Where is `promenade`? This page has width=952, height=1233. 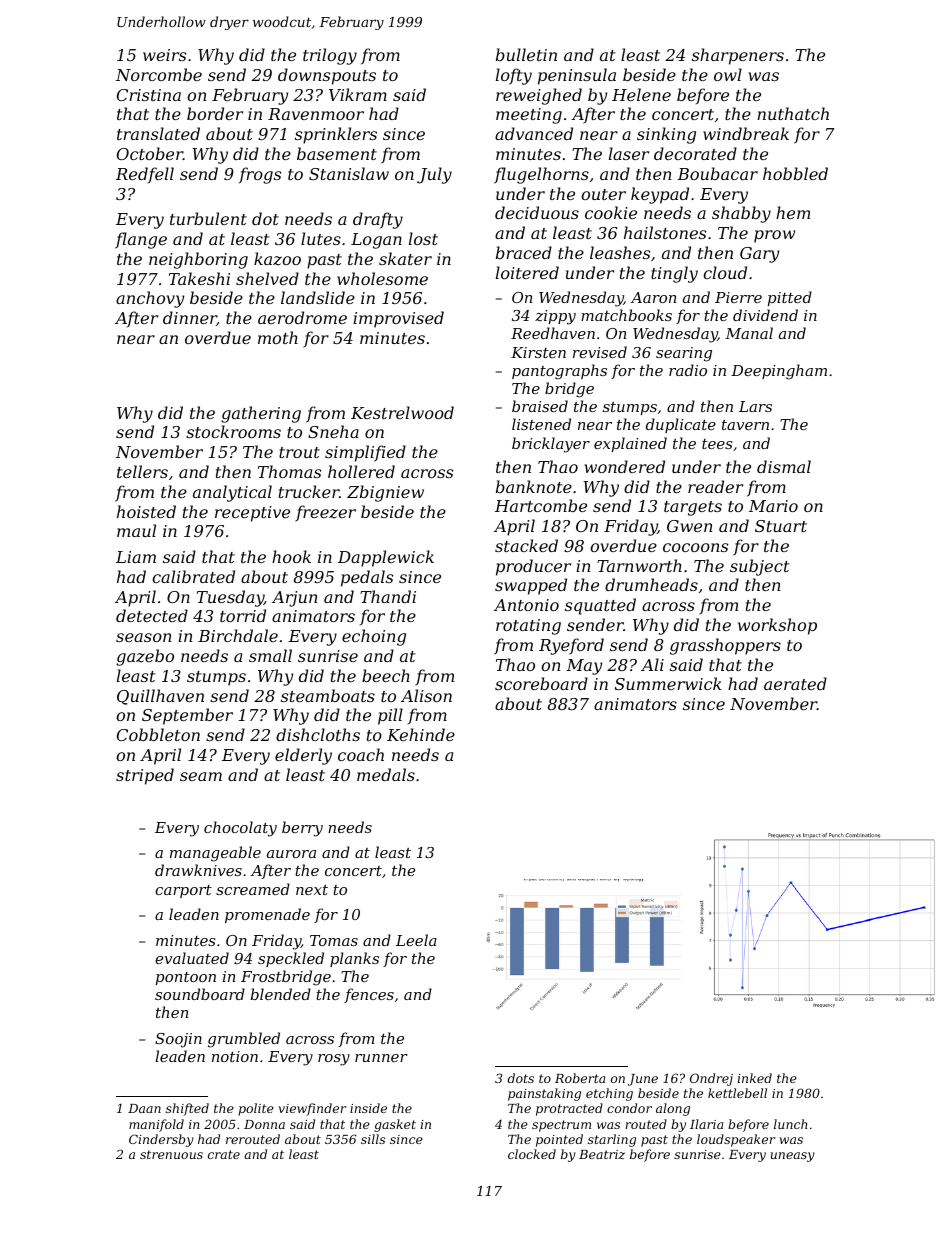 promenade is located at coordinates (267, 915).
